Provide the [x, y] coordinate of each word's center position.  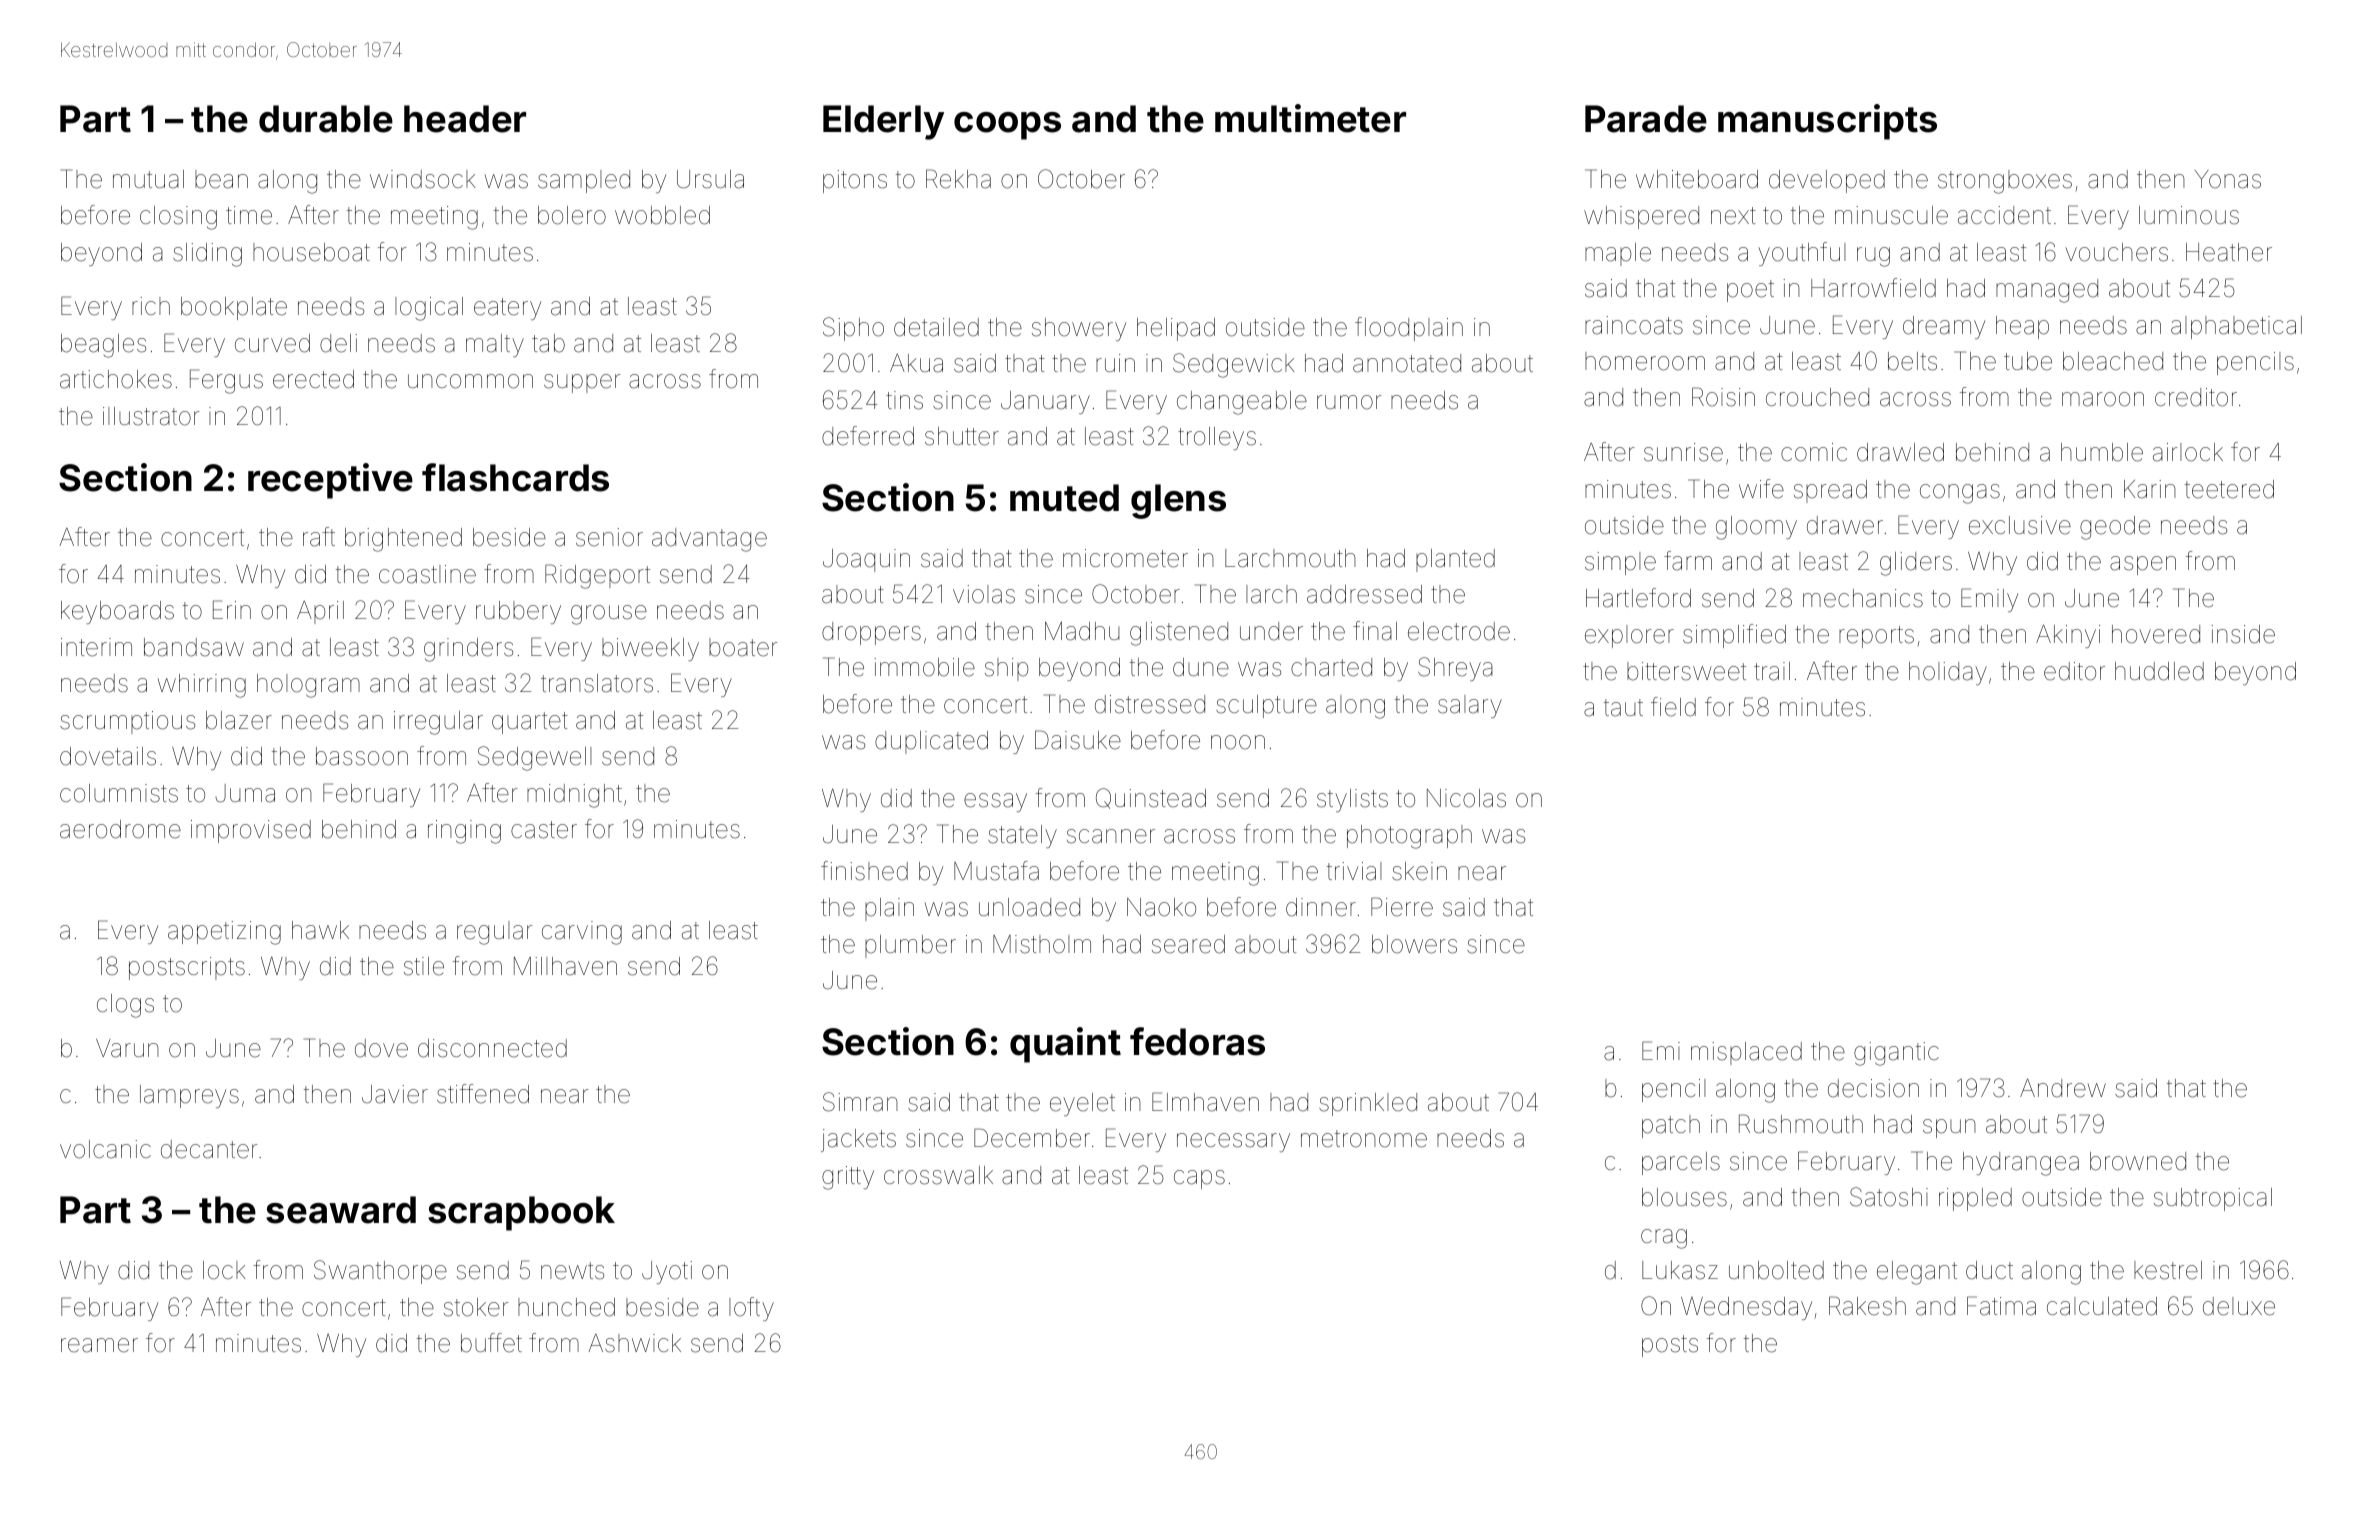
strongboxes [2005, 182]
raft [319, 537]
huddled [2159, 671]
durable [326, 119]
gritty [848, 1178]
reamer [99, 1345]
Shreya [1455, 669]
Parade [1646, 119]
